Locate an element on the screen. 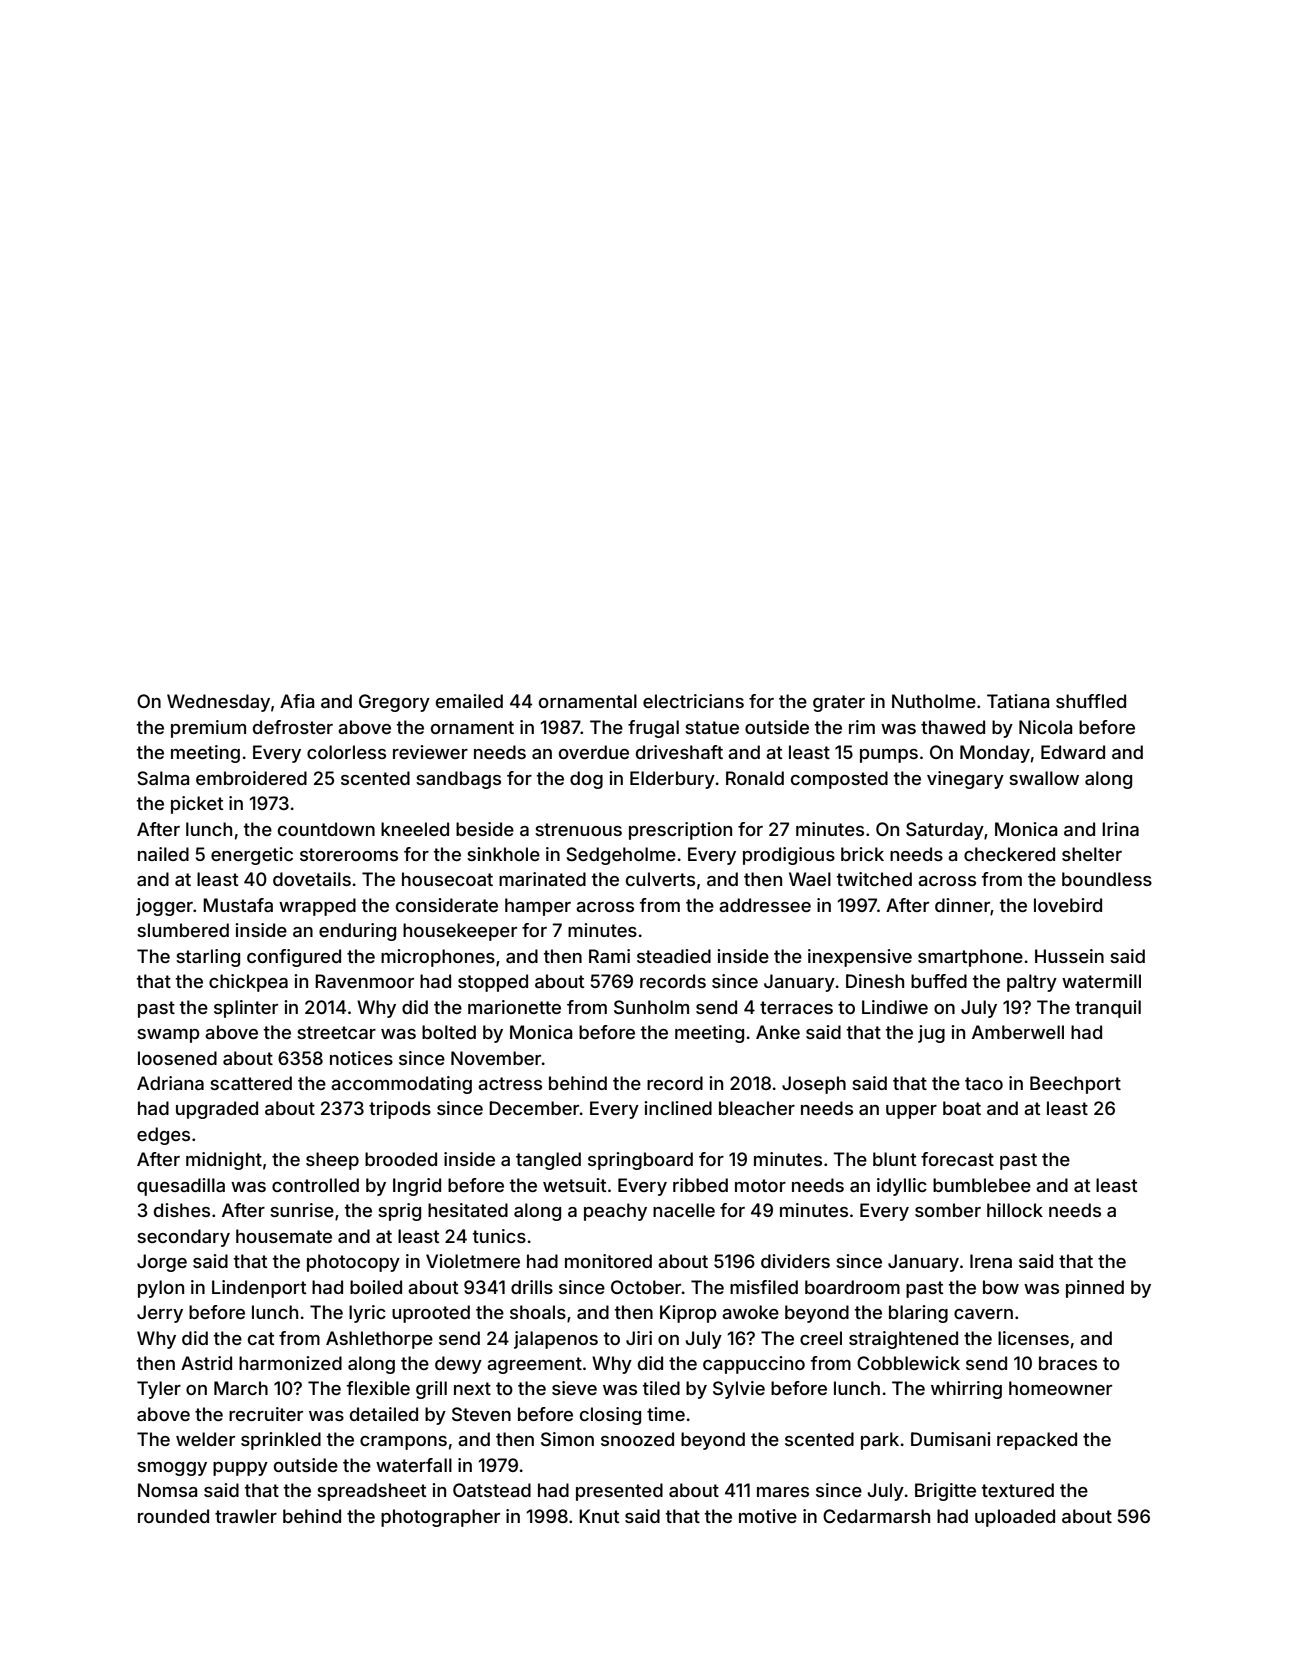 Image resolution: width=1290 pixels, height=1669 pixels. scattered is located at coordinates (251, 1083).
